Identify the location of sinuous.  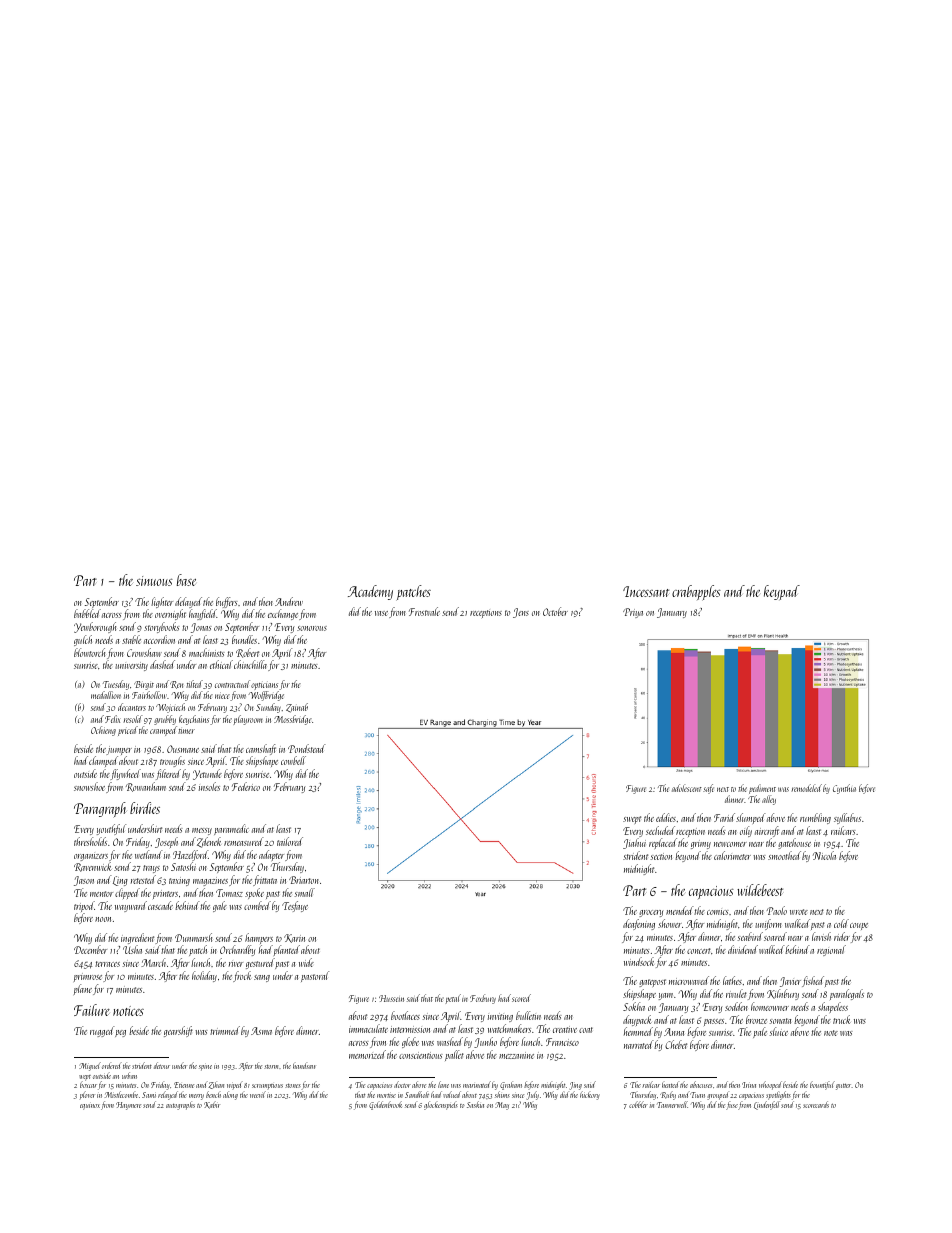
(154, 581).
